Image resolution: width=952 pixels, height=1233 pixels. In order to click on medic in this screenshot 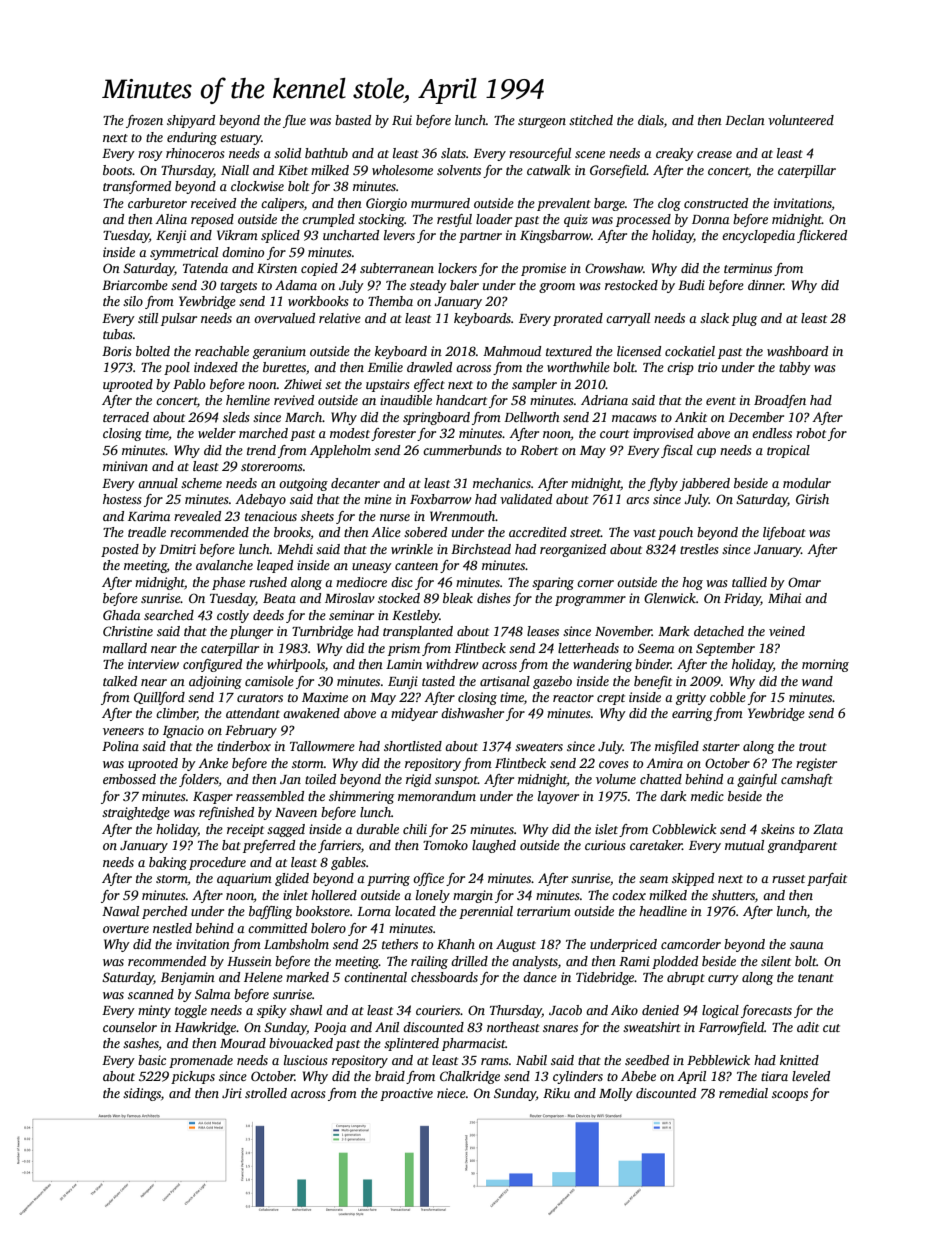, I will do `click(707, 796)`.
